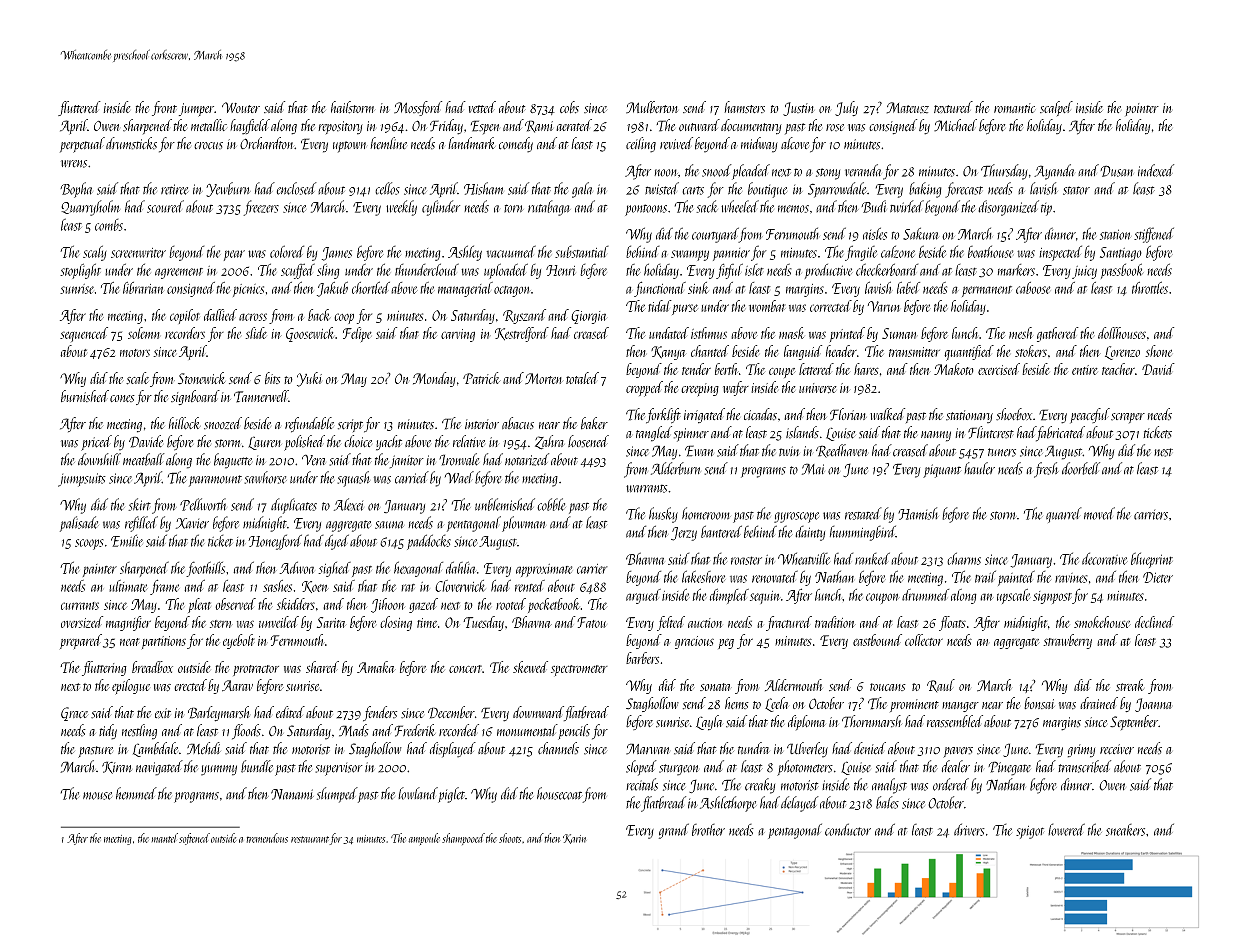 This screenshot has width=1233, height=952. What do you see at coordinates (643, 596) in the screenshot?
I see `argued` at bounding box center [643, 596].
